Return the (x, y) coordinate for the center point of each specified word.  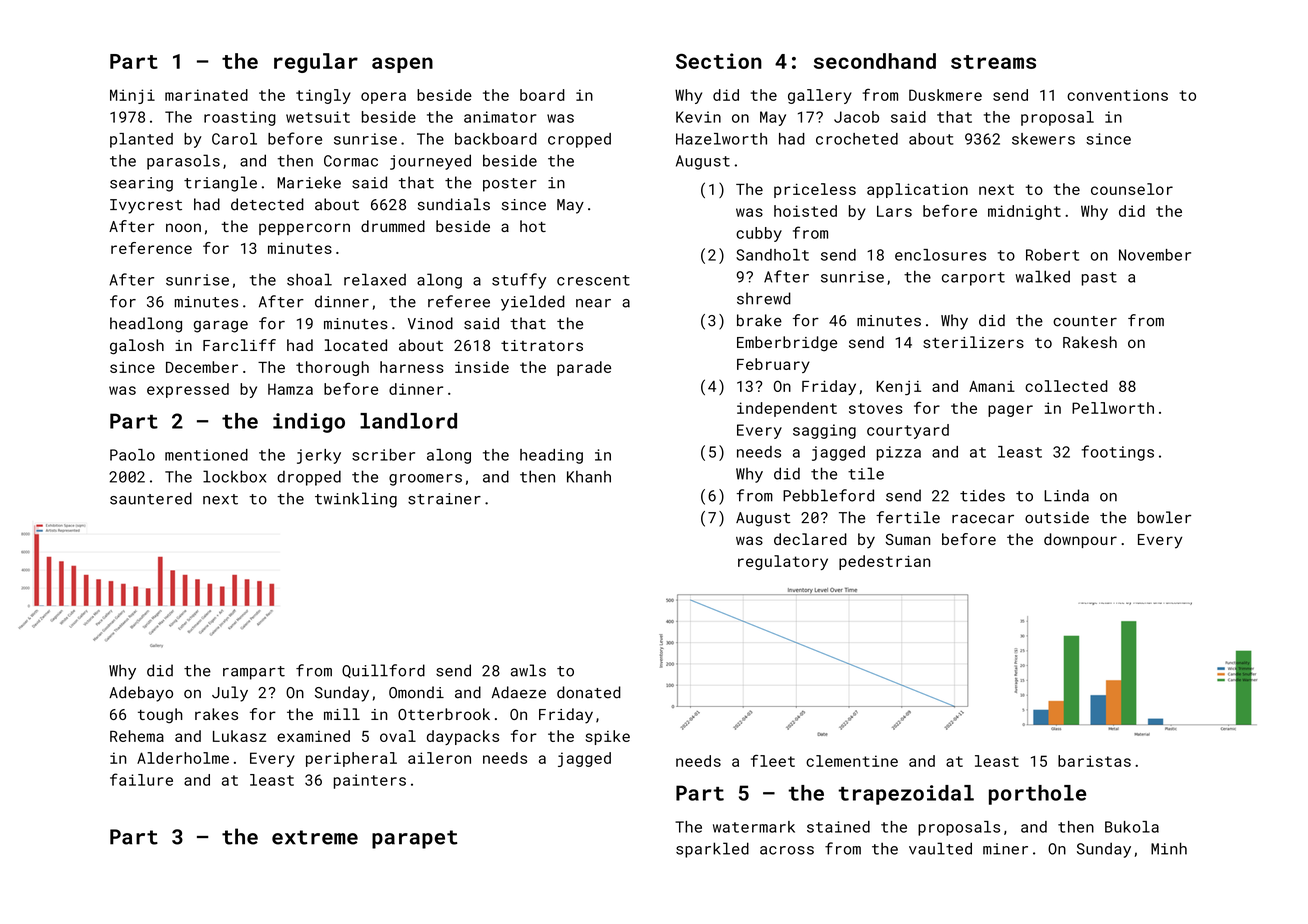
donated (589, 692)
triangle (220, 184)
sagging (824, 431)
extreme (315, 837)
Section (719, 61)
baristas (1094, 761)
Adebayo (141, 694)
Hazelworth (721, 139)
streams (993, 62)
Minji (132, 96)
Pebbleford (828, 495)
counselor (1132, 189)
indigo (309, 423)
